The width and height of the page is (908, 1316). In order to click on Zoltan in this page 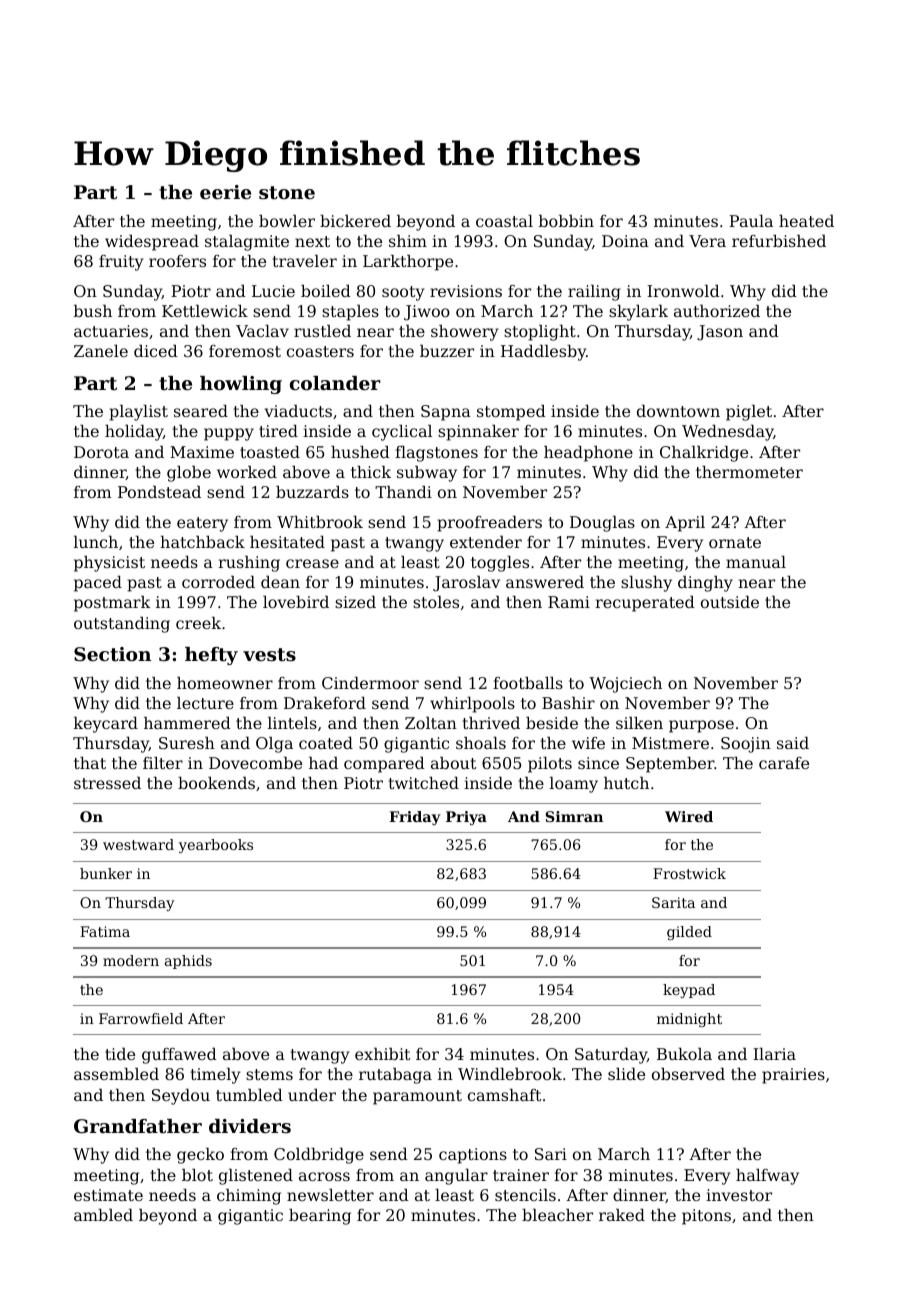, I will do `click(431, 723)`.
